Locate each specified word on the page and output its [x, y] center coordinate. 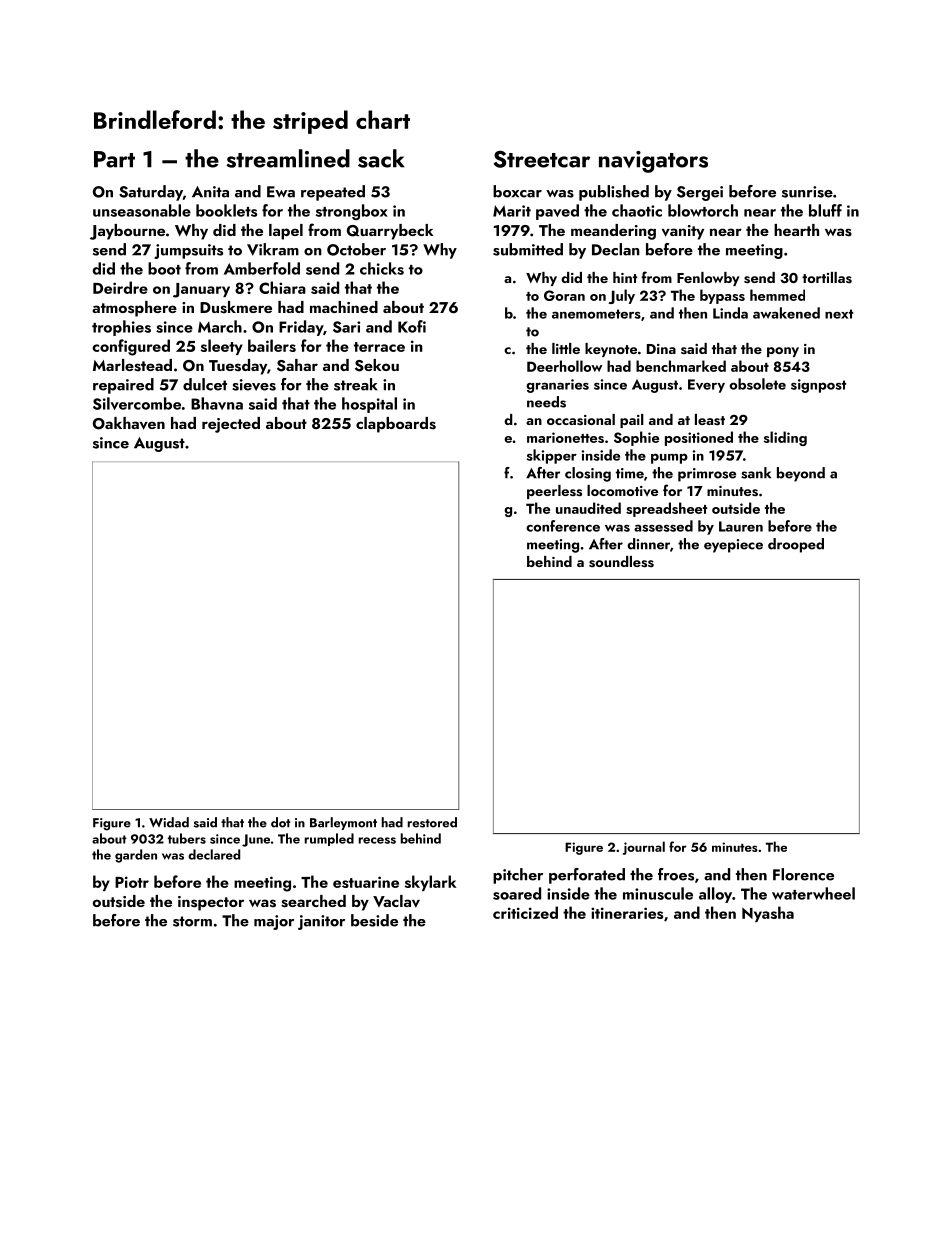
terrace [379, 347]
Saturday [151, 193]
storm [192, 921]
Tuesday [238, 367]
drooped [796, 545]
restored [432, 822]
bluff [825, 210]
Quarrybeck [390, 232]
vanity [683, 232]
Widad [169, 822]
